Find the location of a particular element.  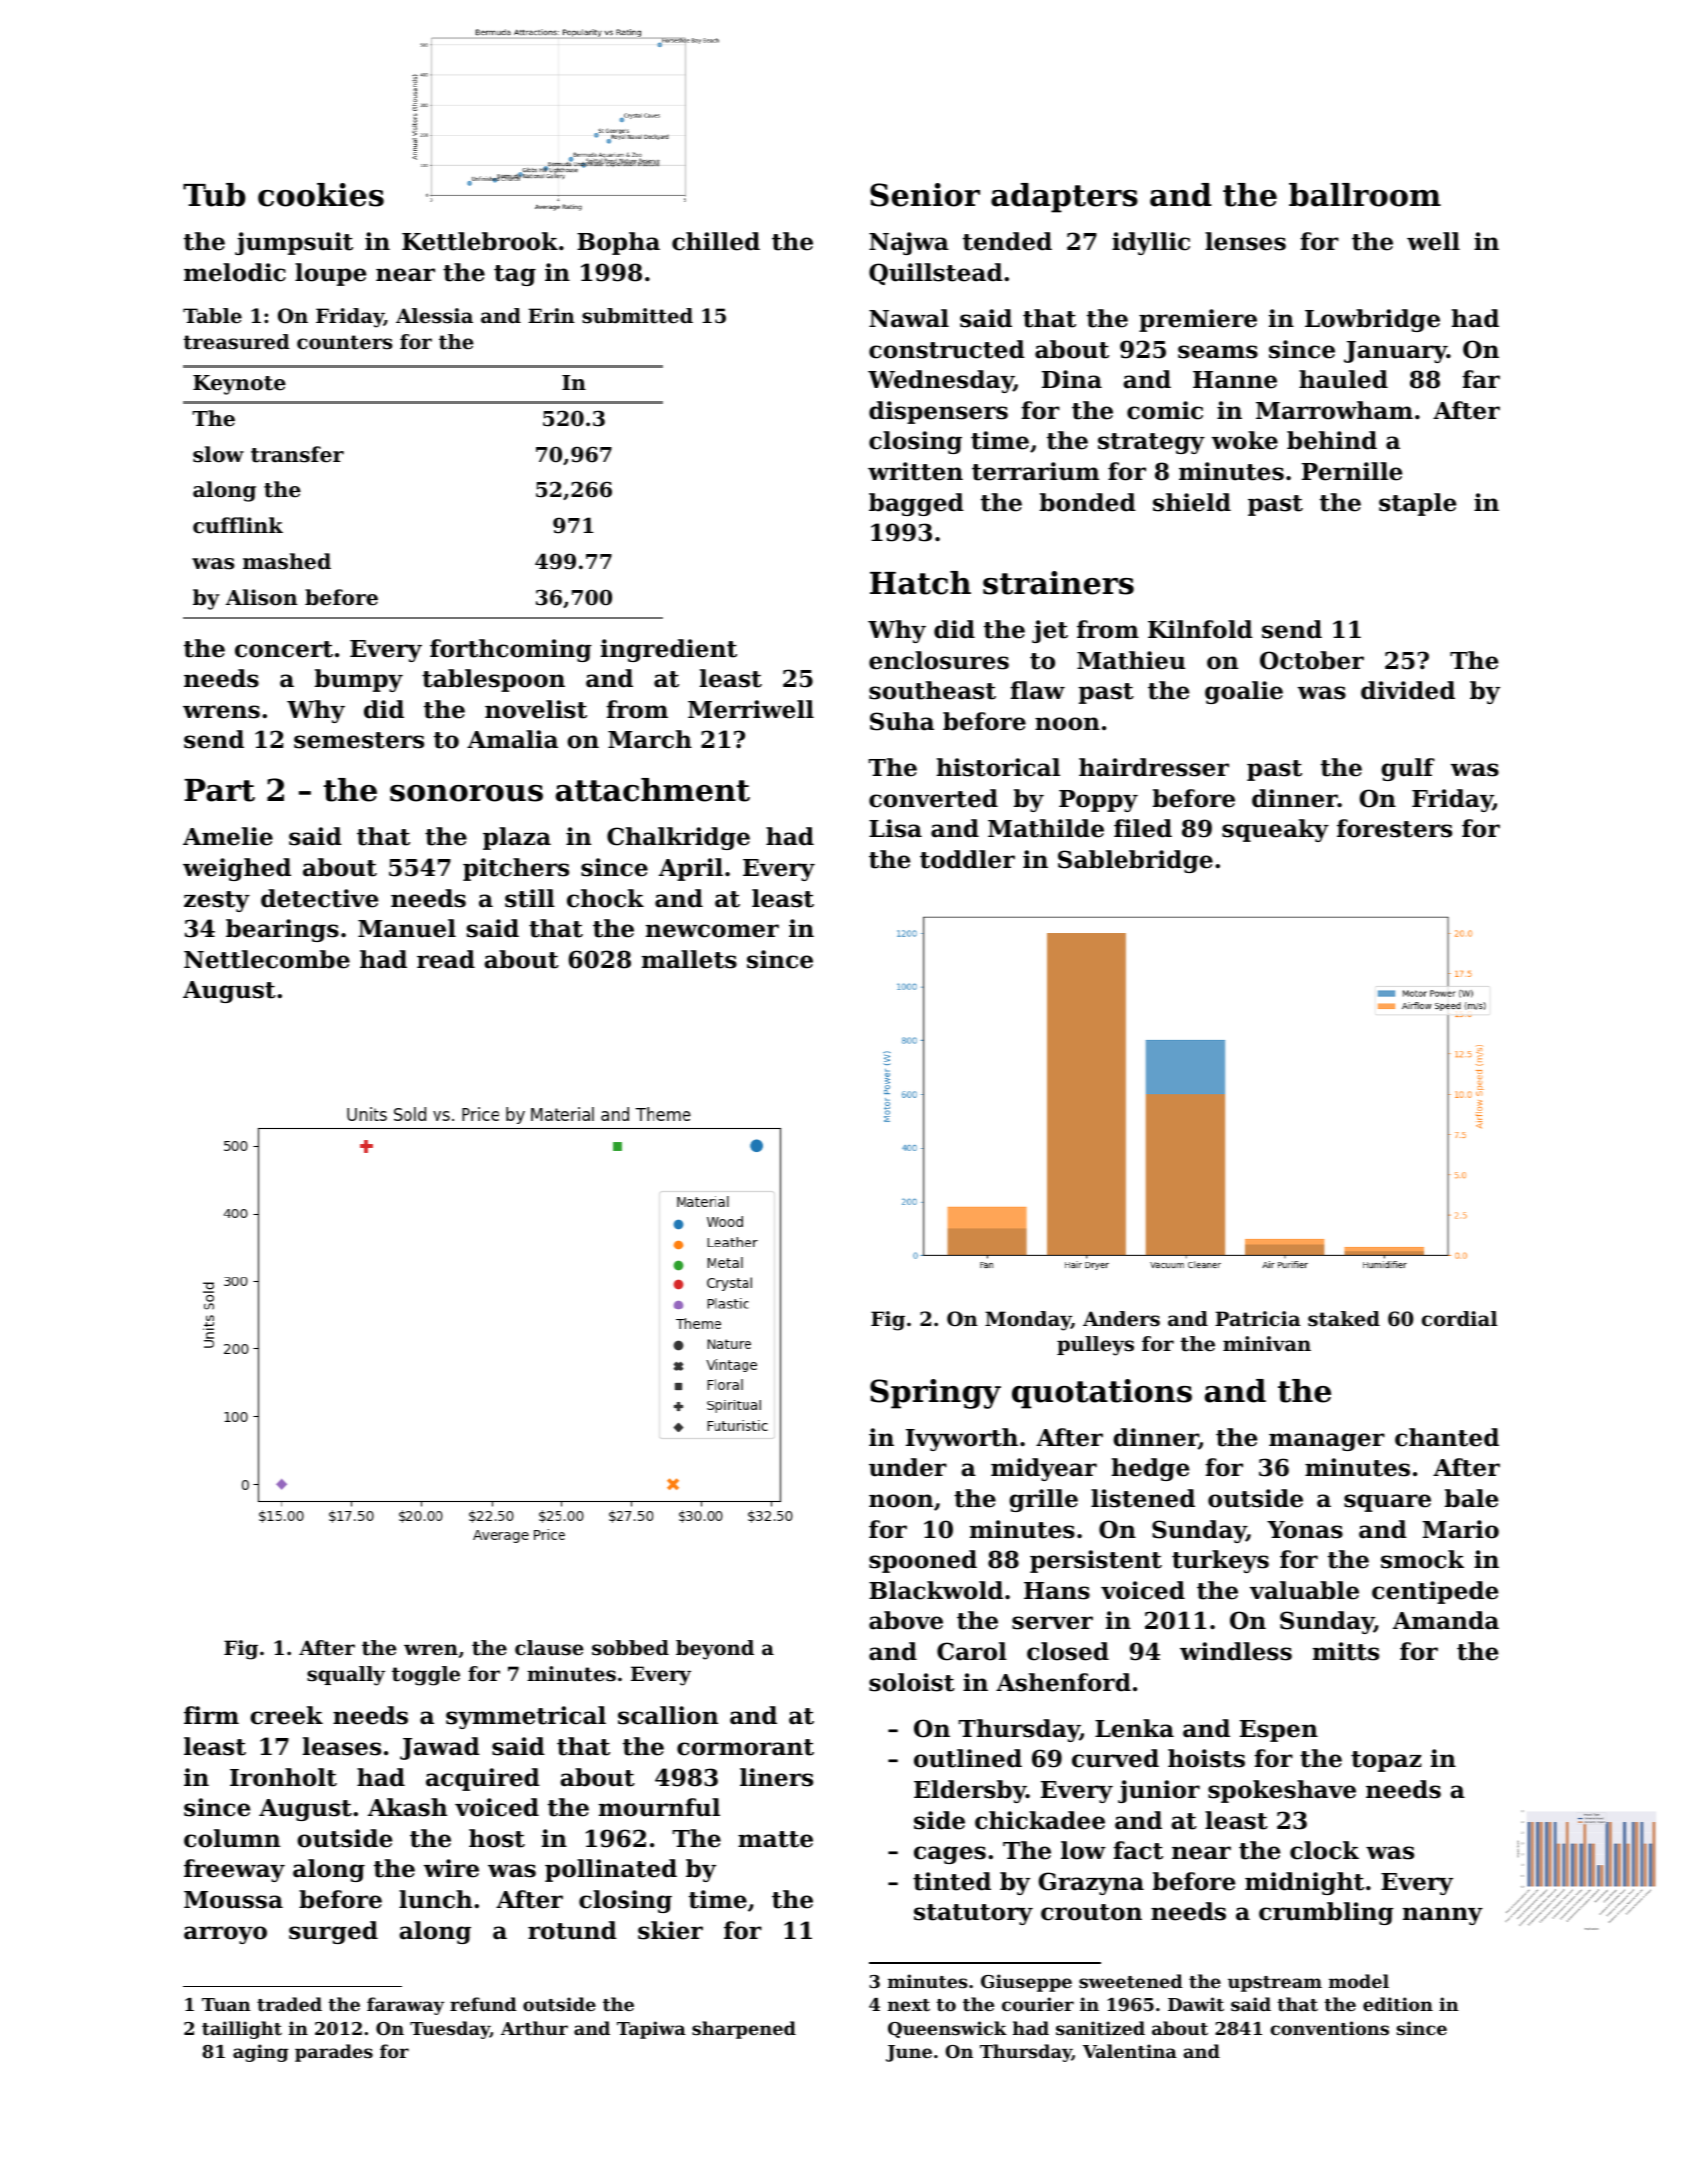

submitted is located at coordinates (637, 316).
